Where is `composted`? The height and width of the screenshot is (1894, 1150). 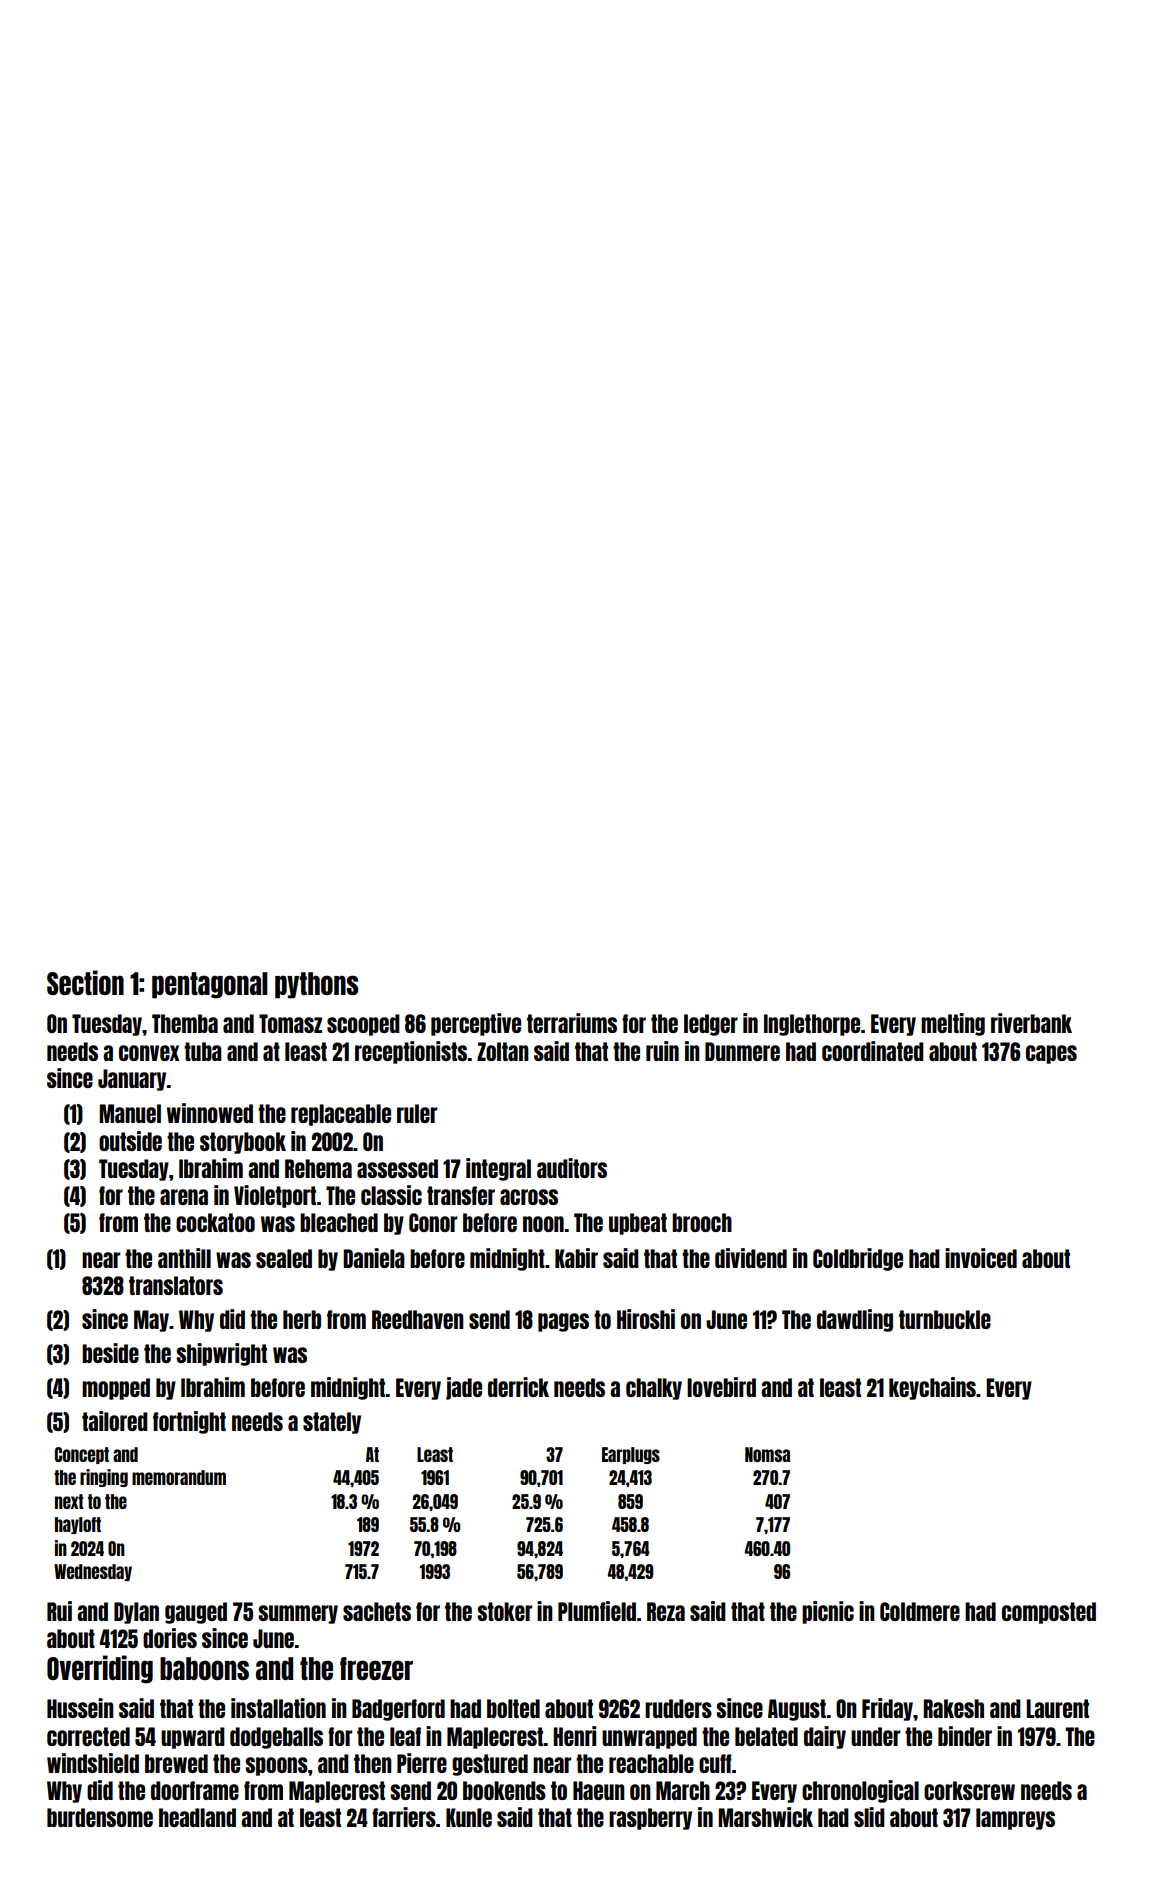
composted is located at coordinates (1049, 1613).
